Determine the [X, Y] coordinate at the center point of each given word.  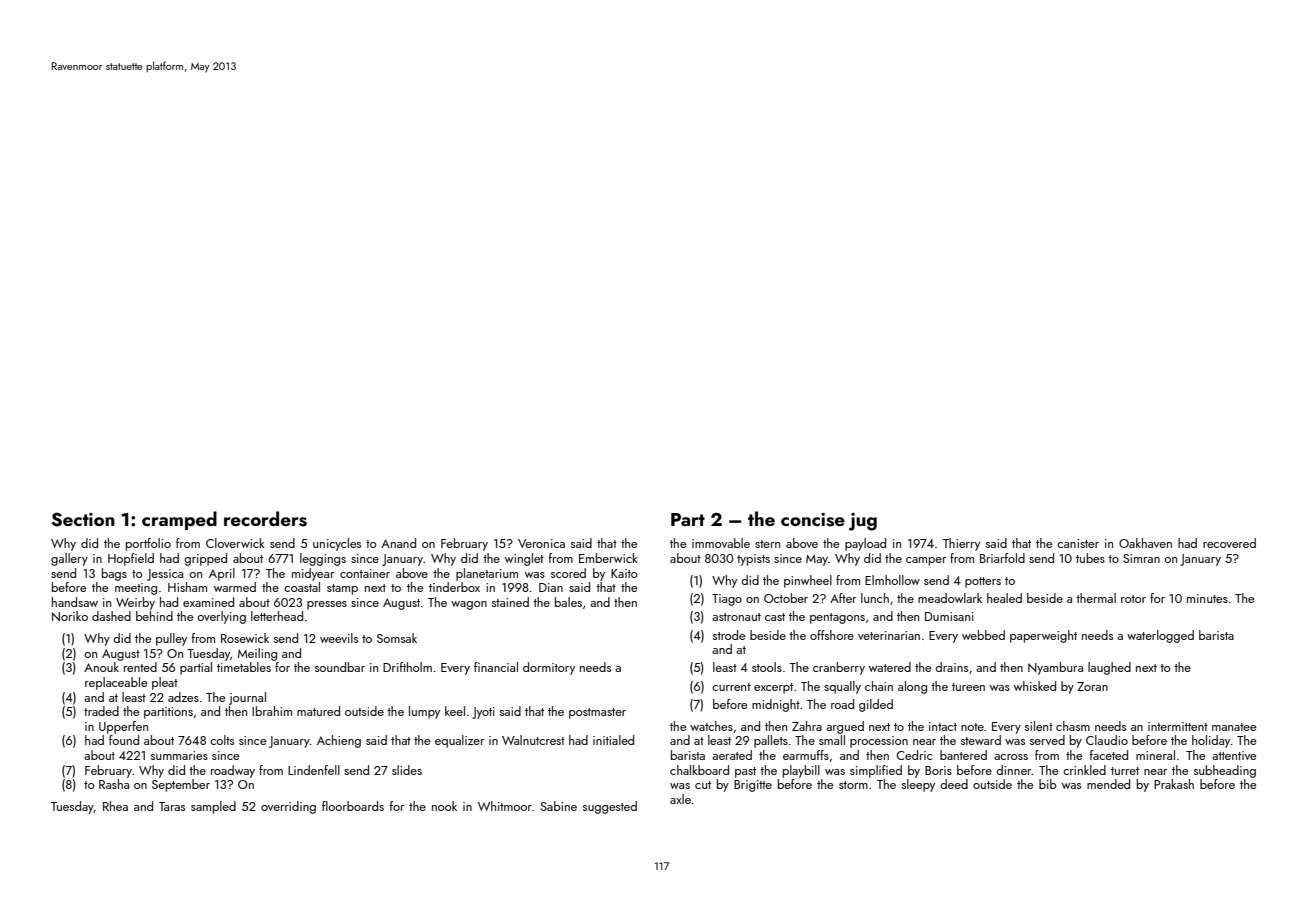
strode [729, 635]
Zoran [1092, 686]
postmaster [597, 713]
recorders [265, 519]
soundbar [340, 667]
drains [951, 667]
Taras [172, 806]
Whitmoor [505, 806]
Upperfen [123, 727]
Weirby [135, 603]
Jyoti [483, 713]
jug [863, 522]
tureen [968, 687]
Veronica [541, 543]
